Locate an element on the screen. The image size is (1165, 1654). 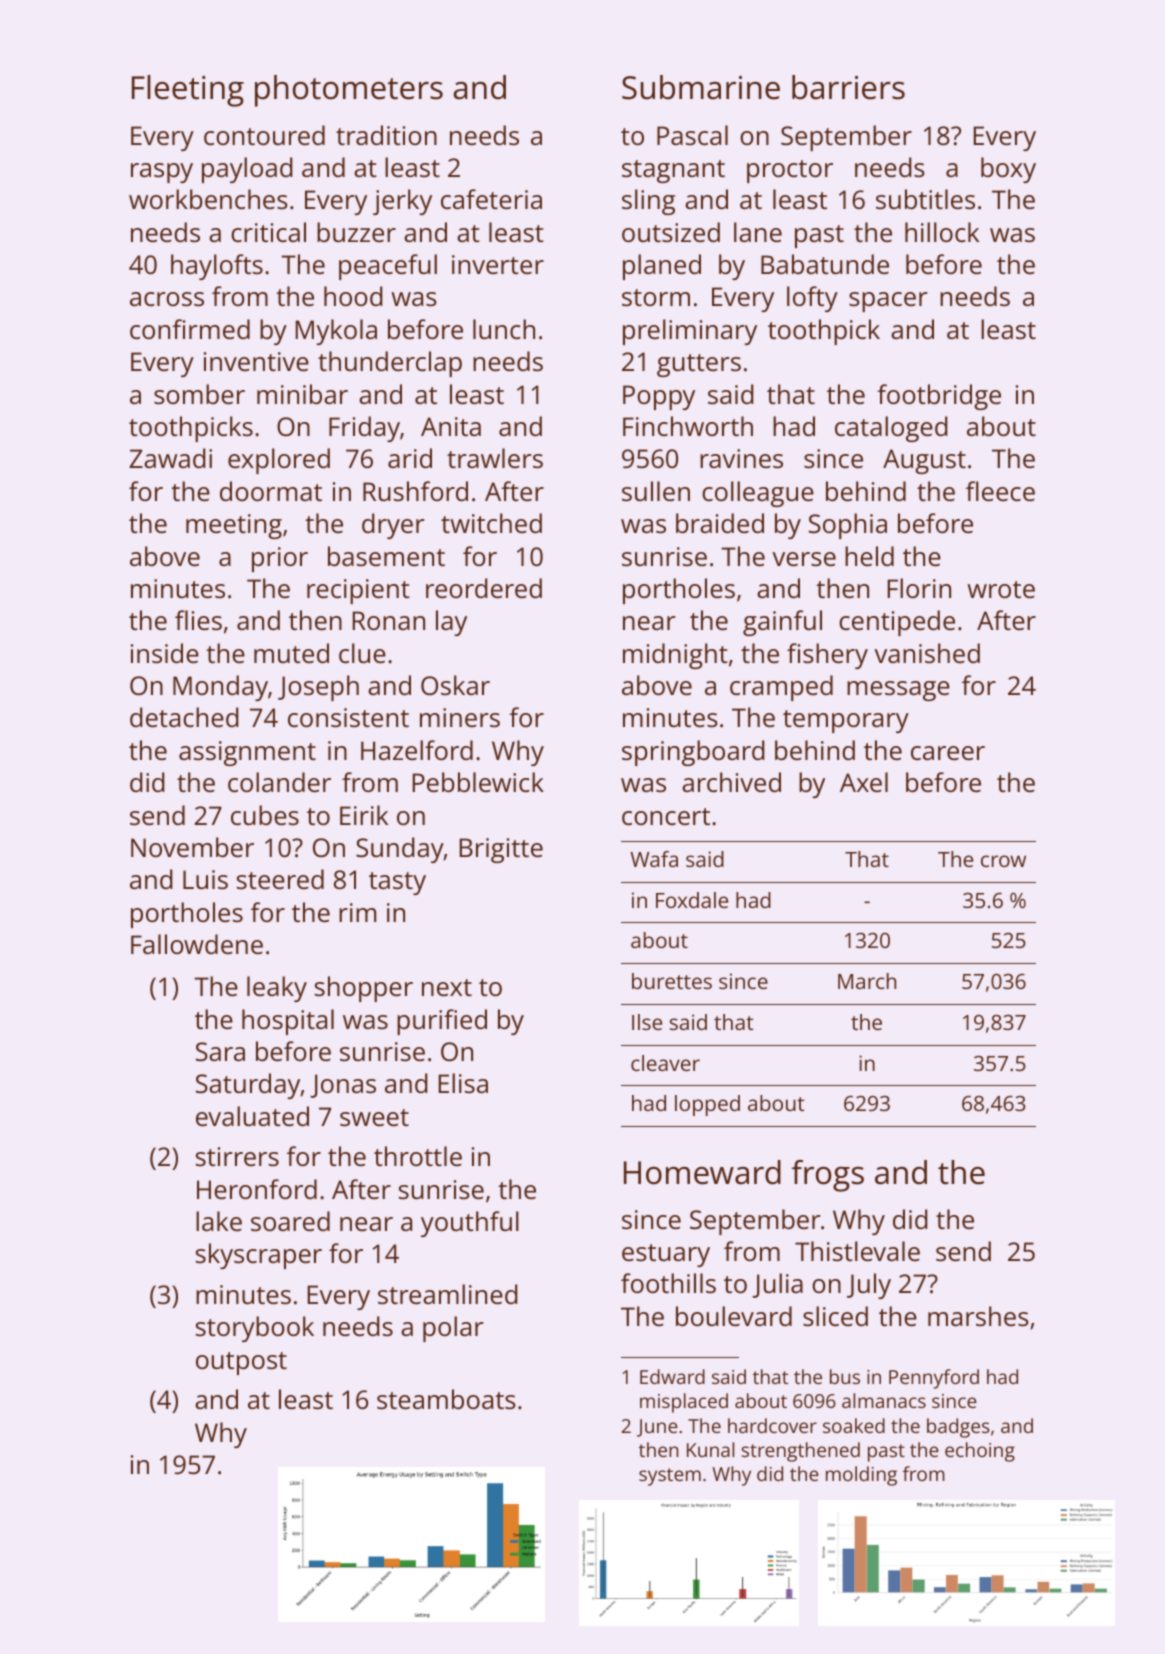
Pebblewick is located at coordinates (478, 782).
